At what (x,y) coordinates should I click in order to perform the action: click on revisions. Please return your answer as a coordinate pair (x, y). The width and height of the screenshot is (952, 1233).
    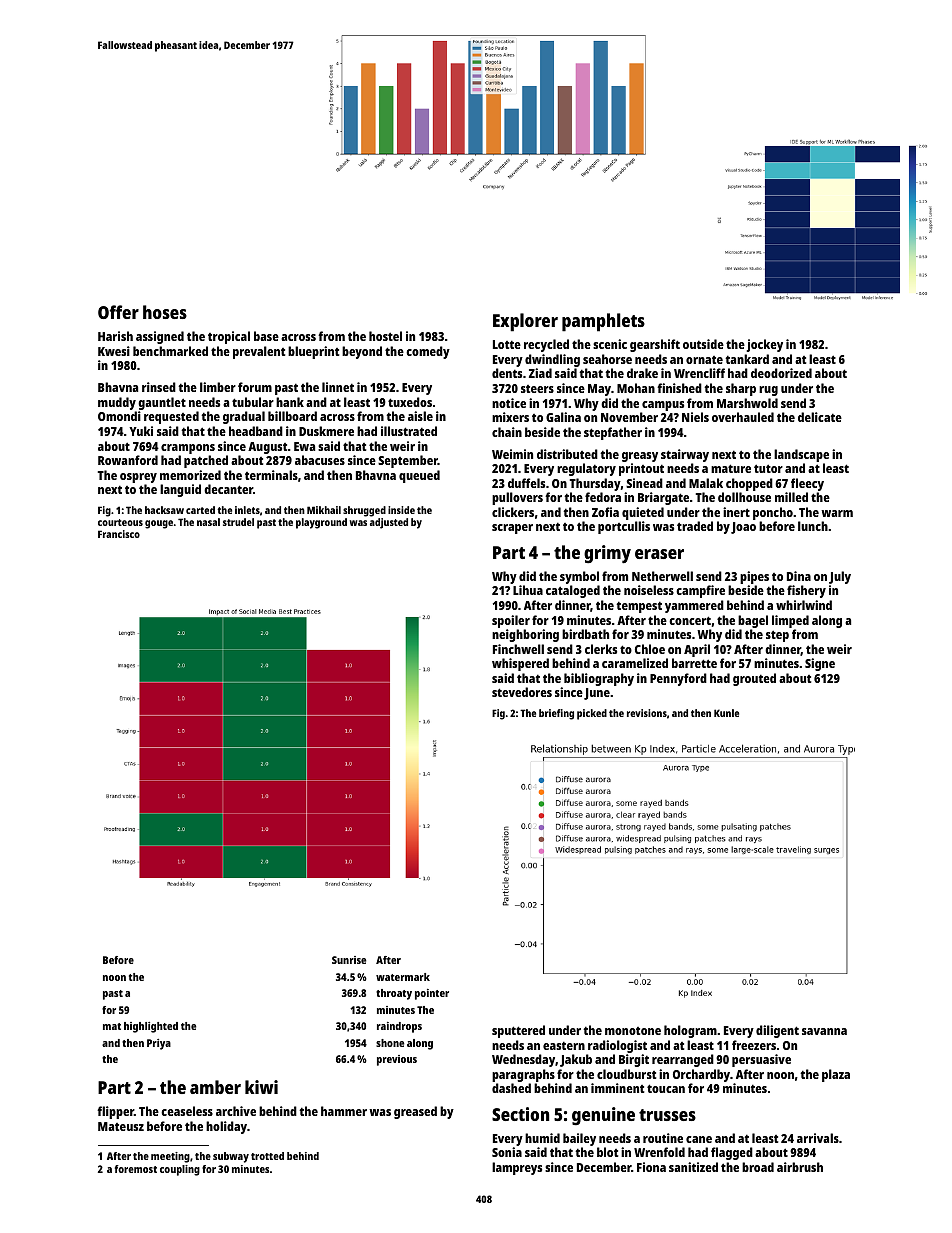
    Looking at the image, I should click on (647, 713).
